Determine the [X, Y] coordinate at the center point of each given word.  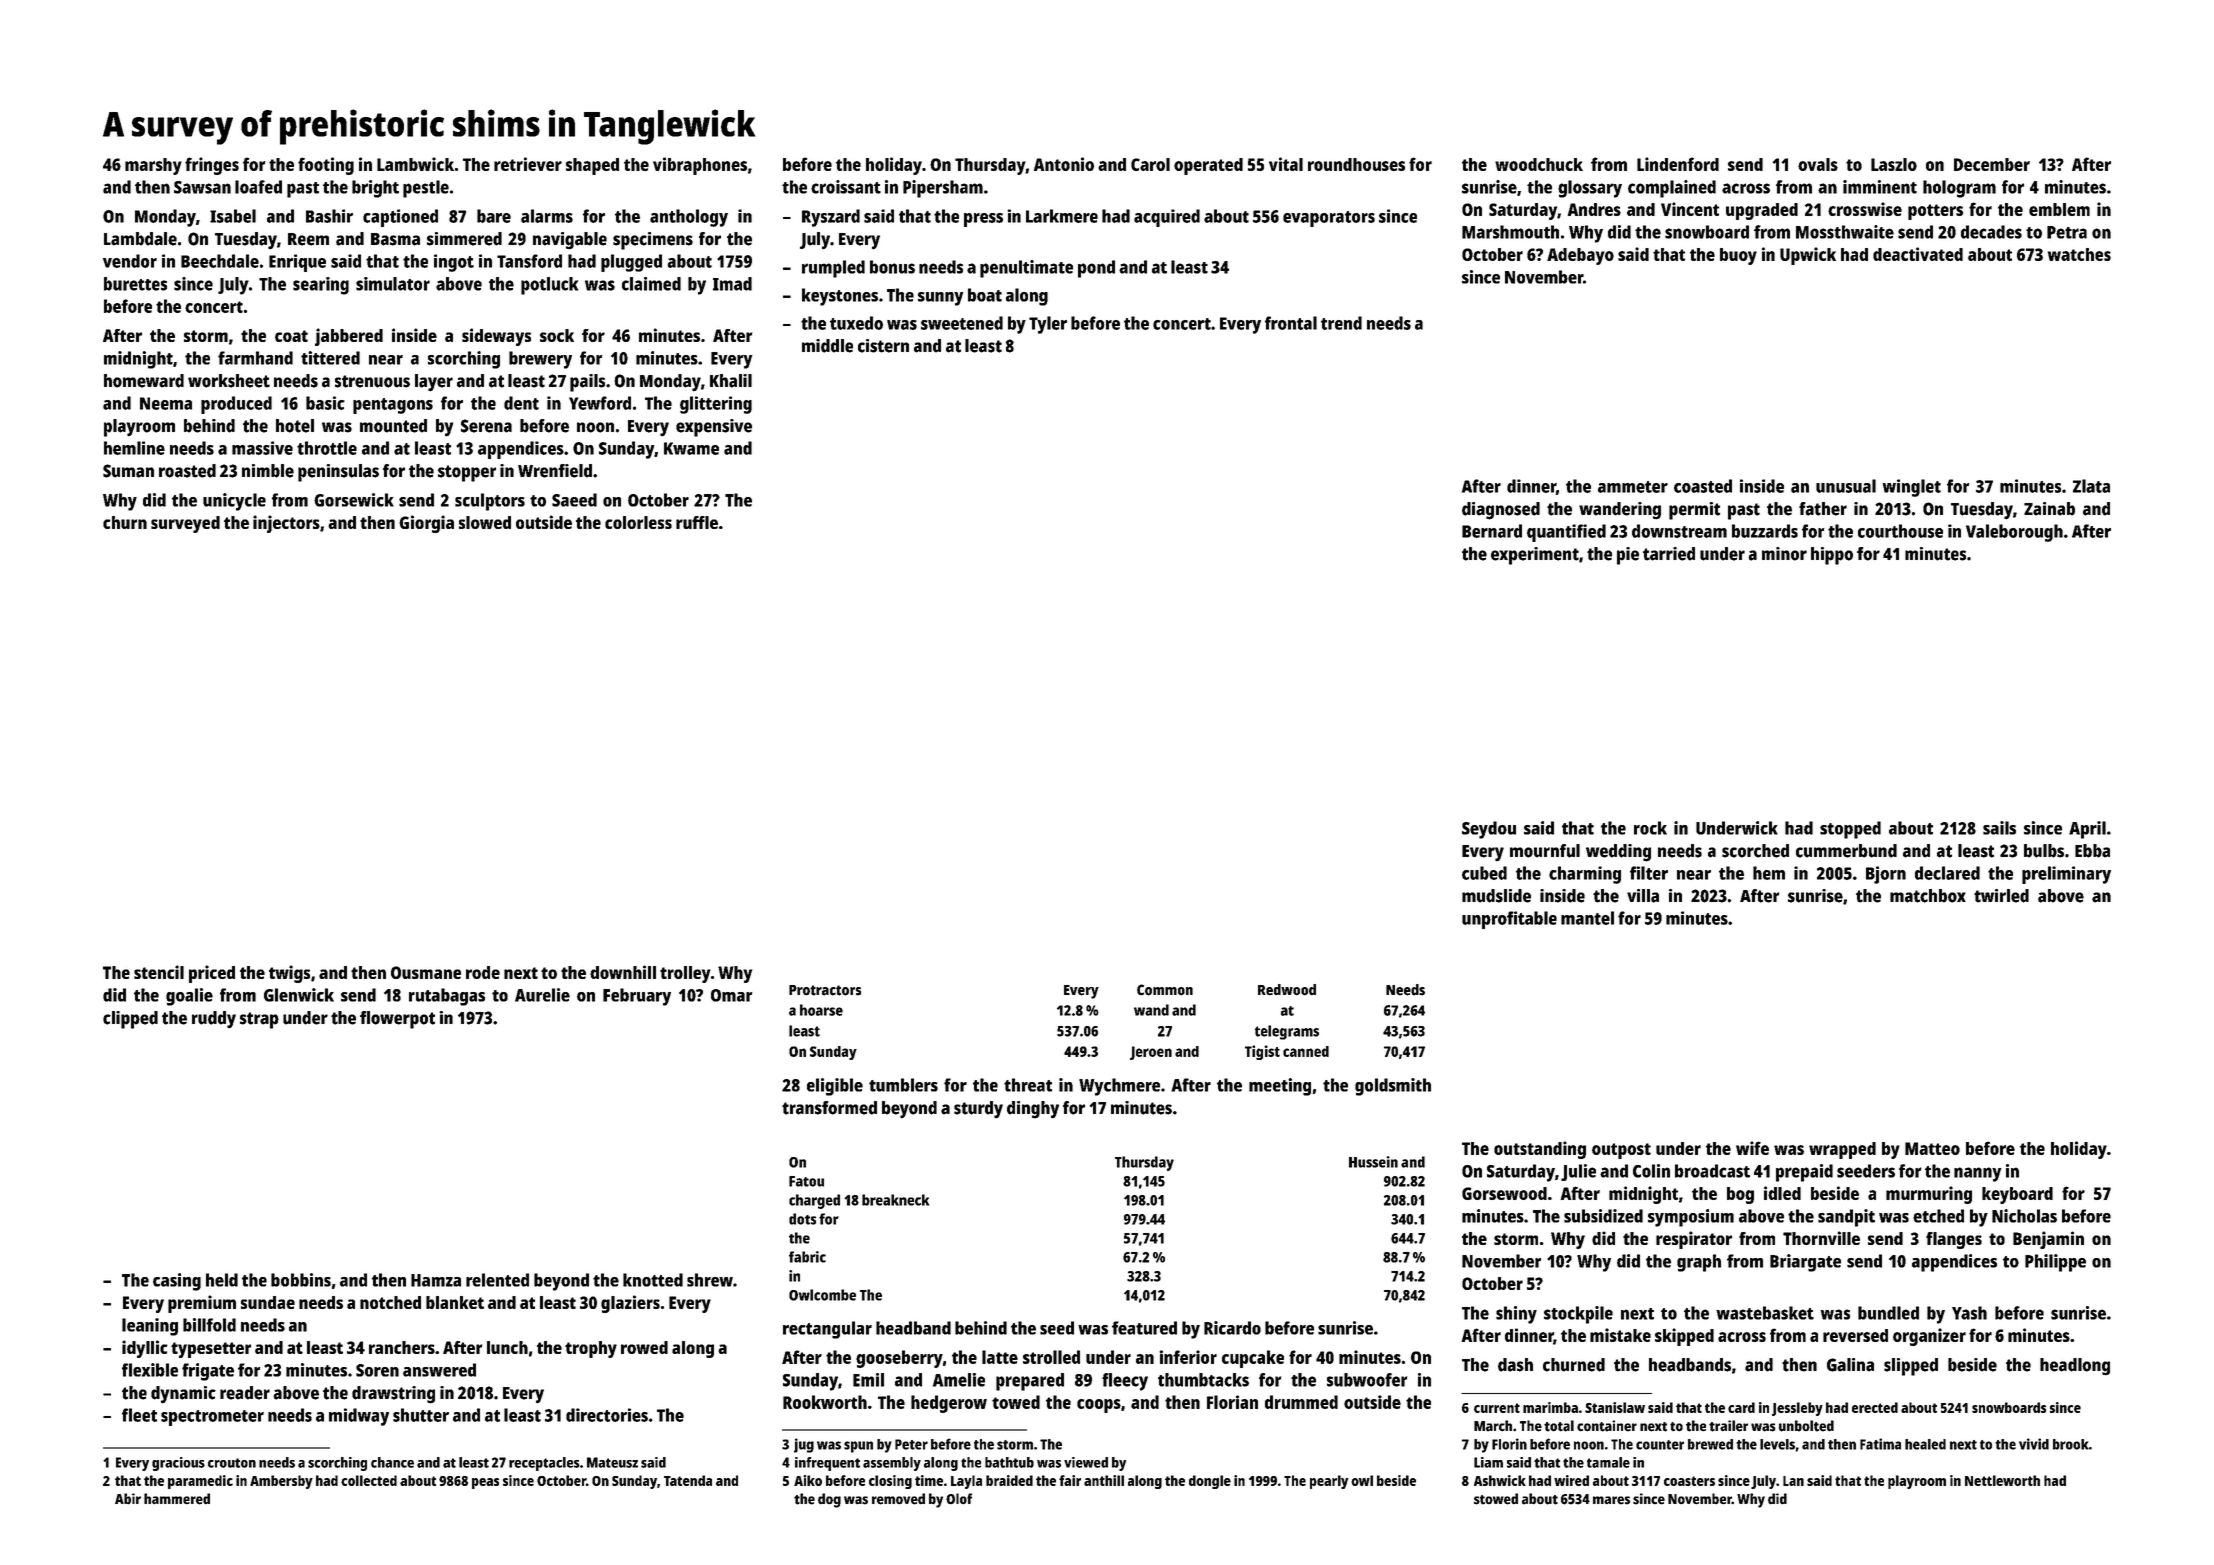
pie [1628, 556]
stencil [159, 972]
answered [439, 1370]
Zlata [2091, 486]
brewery [540, 360]
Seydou [1489, 830]
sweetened [962, 323]
